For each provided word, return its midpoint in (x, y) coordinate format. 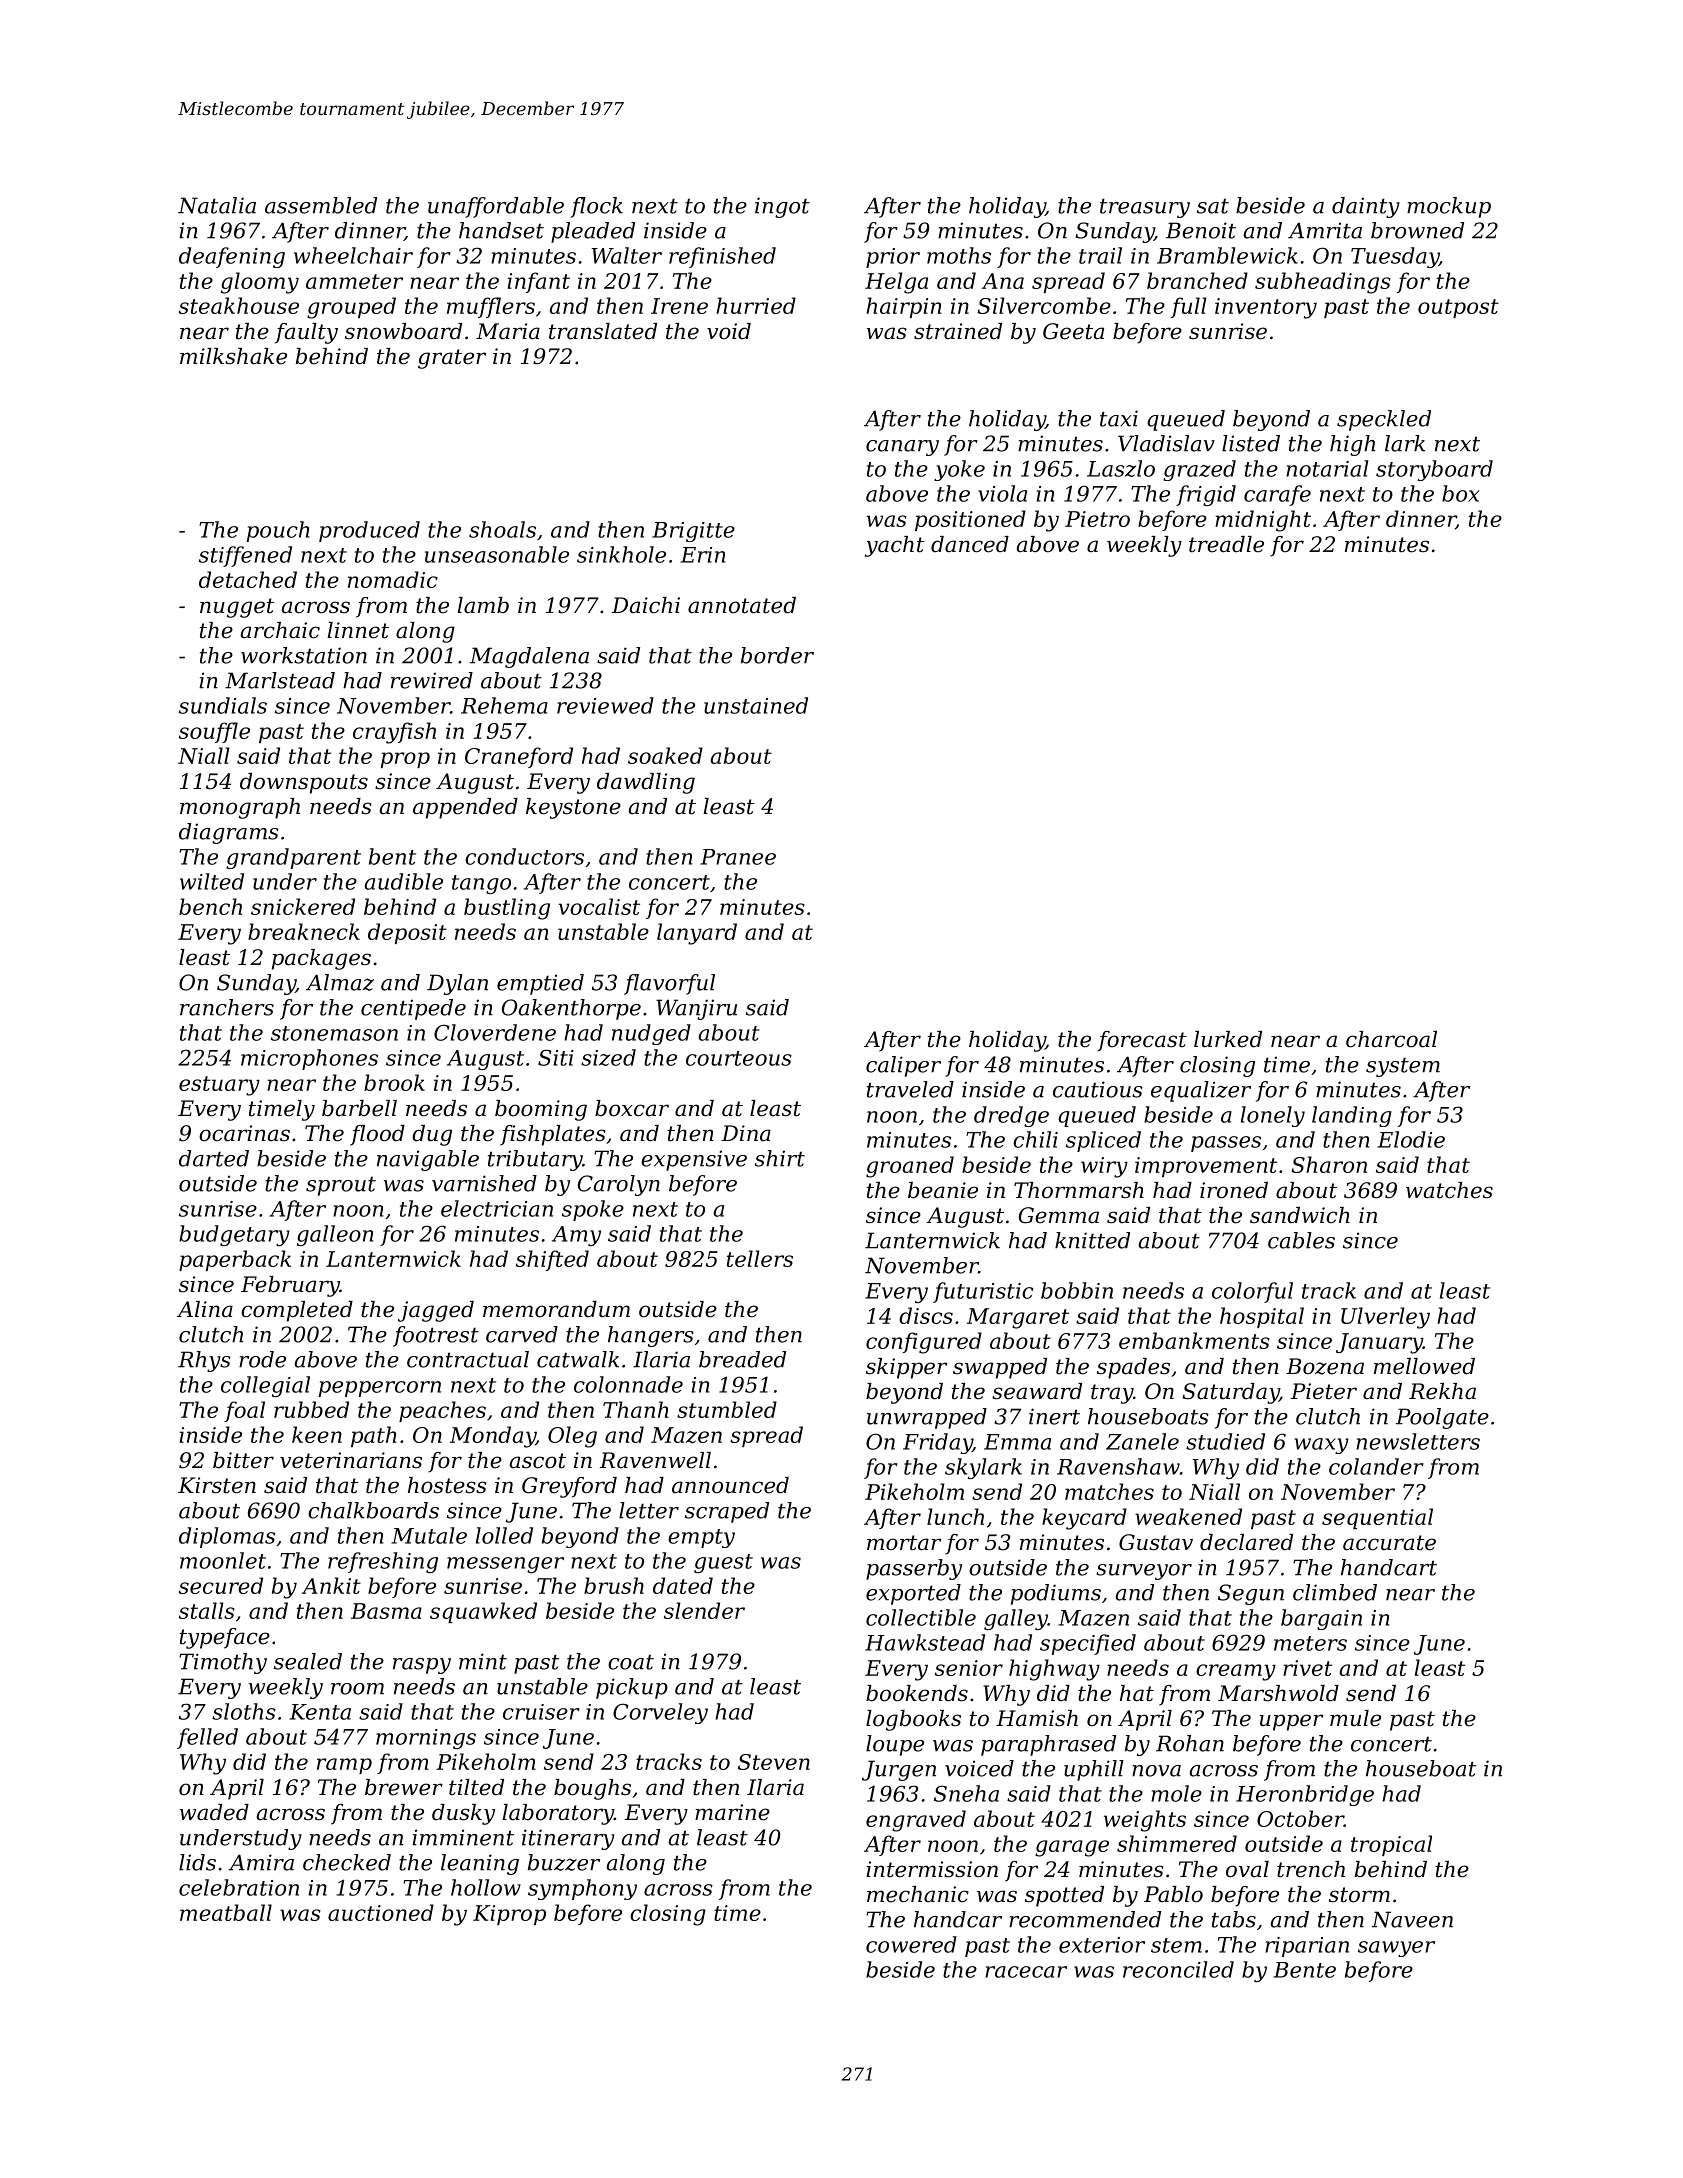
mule (1355, 1718)
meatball (226, 1912)
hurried (756, 305)
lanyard (697, 934)
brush (614, 1585)
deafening (232, 257)
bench (210, 906)
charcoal (1391, 1039)
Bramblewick (1227, 255)
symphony (582, 1889)
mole (1176, 1793)
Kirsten (217, 1485)
